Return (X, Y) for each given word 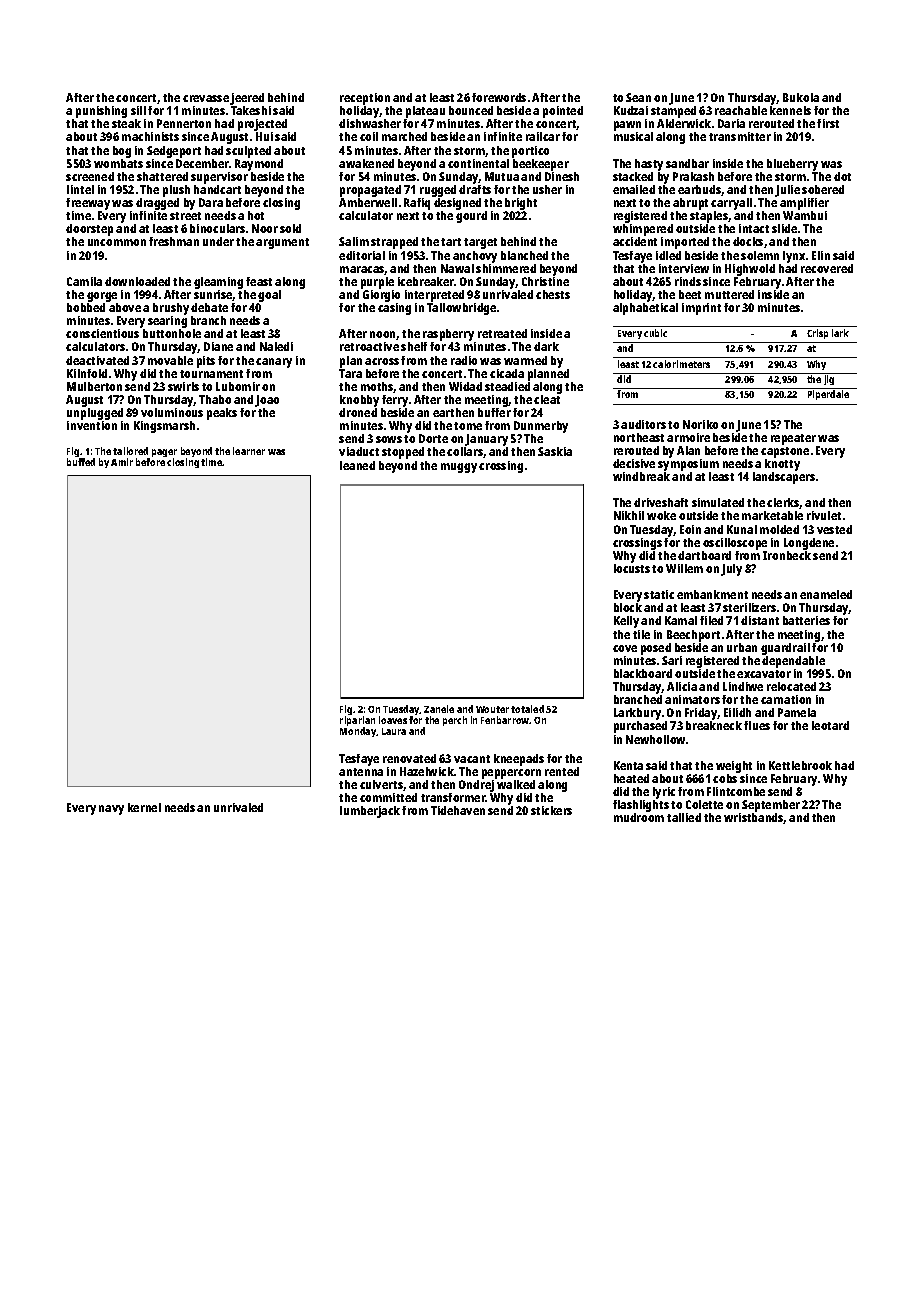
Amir (122, 462)
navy (111, 810)
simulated (718, 502)
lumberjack (370, 812)
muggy (459, 468)
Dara (211, 202)
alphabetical (645, 309)
